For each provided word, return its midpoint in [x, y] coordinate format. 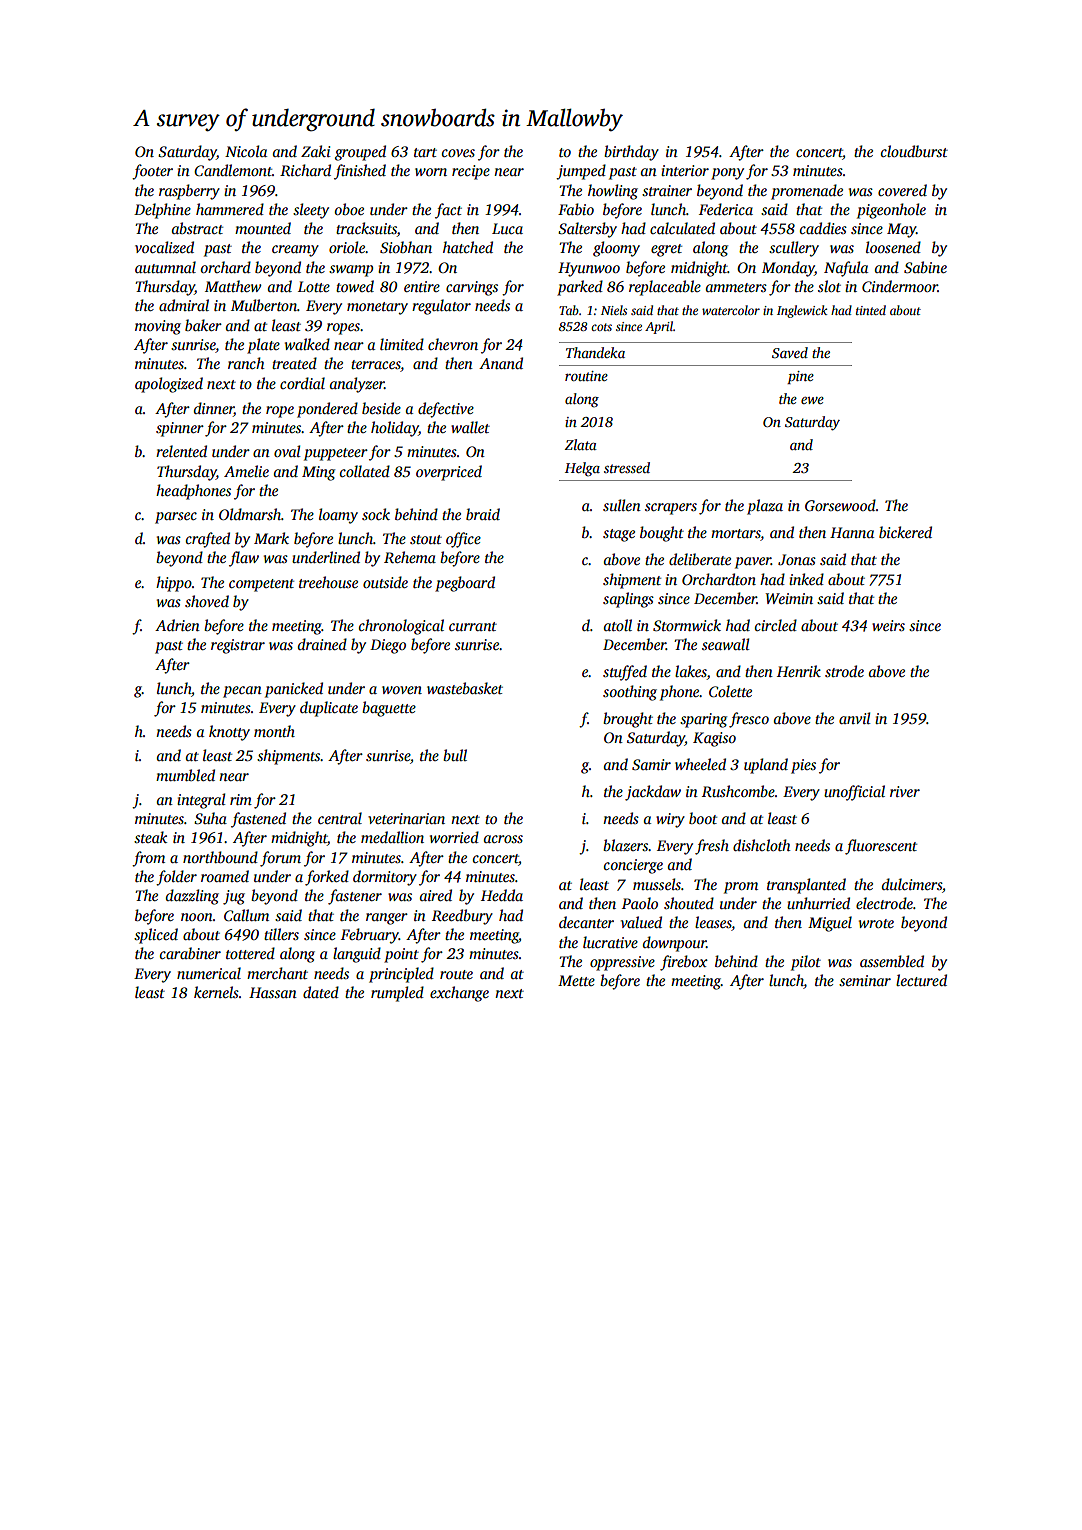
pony [727, 174]
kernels [216, 992]
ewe [812, 400]
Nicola [246, 151]
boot [703, 818]
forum [280, 859]
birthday [631, 153]
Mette [576, 980]
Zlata [581, 444]
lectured [921, 980]
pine [800, 377]
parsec [176, 518]
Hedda [502, 895]
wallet [470, 427]
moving [158, 327]
